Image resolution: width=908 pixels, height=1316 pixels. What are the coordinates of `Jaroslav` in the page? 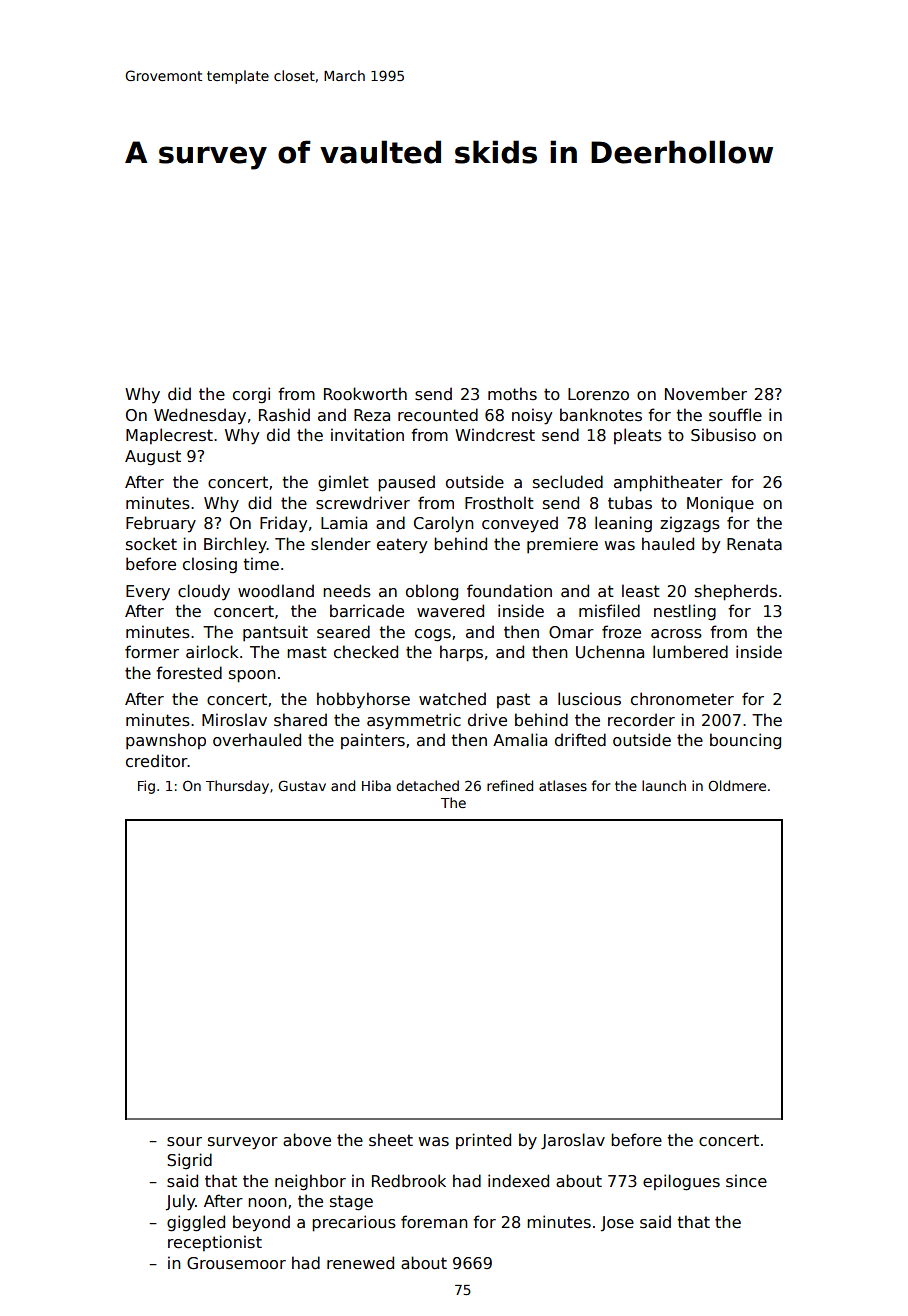 It's located at (573, 1141).
